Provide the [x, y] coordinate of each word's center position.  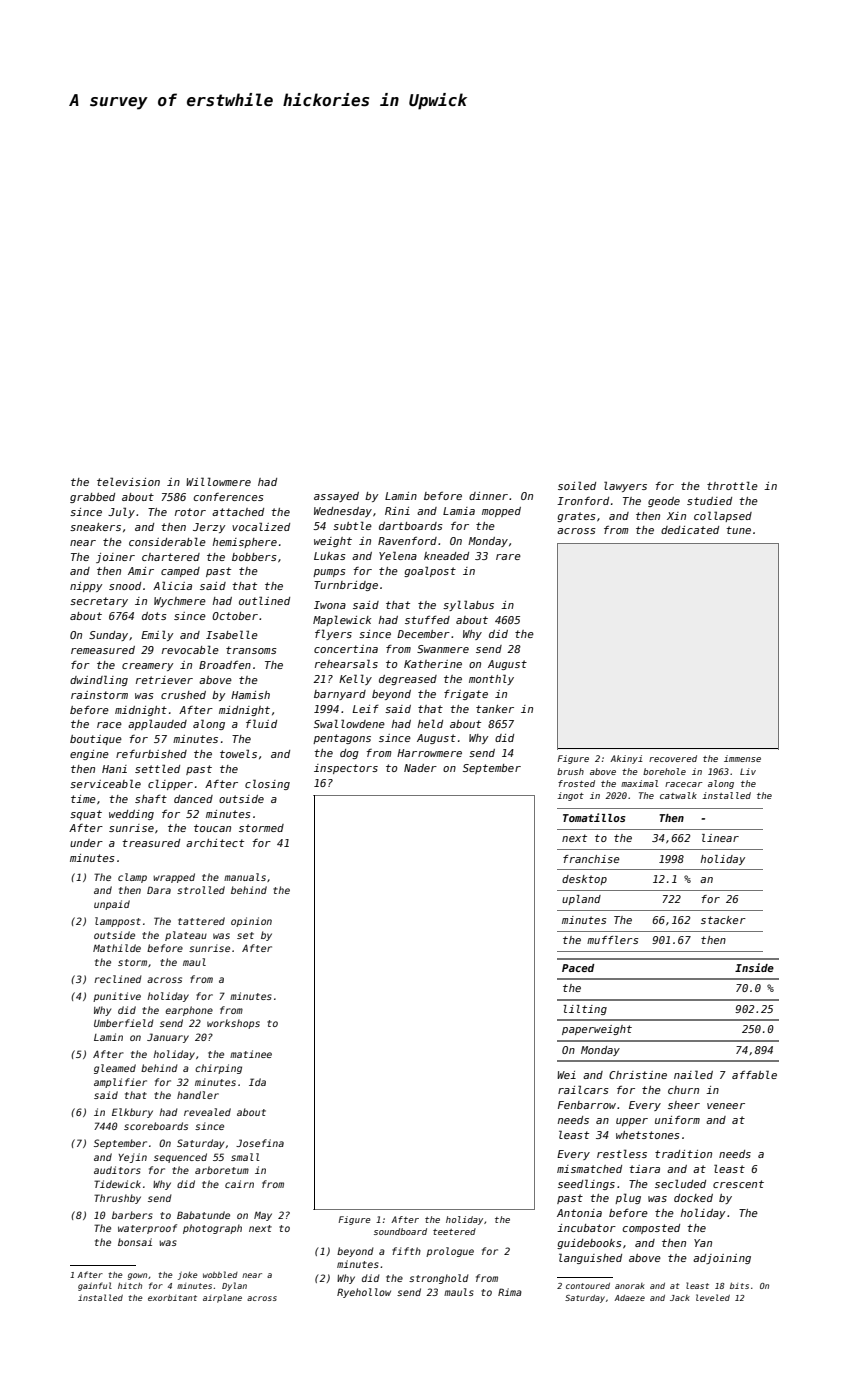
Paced [578, 968]
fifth [406, 1251]
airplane [222, 1298]
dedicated [690, 530]
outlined [264, 600]
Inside [754, 967]
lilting [585, 1010]
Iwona [330, 605]
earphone [189, 1011]
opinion [251, 922]
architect [215, 843]
